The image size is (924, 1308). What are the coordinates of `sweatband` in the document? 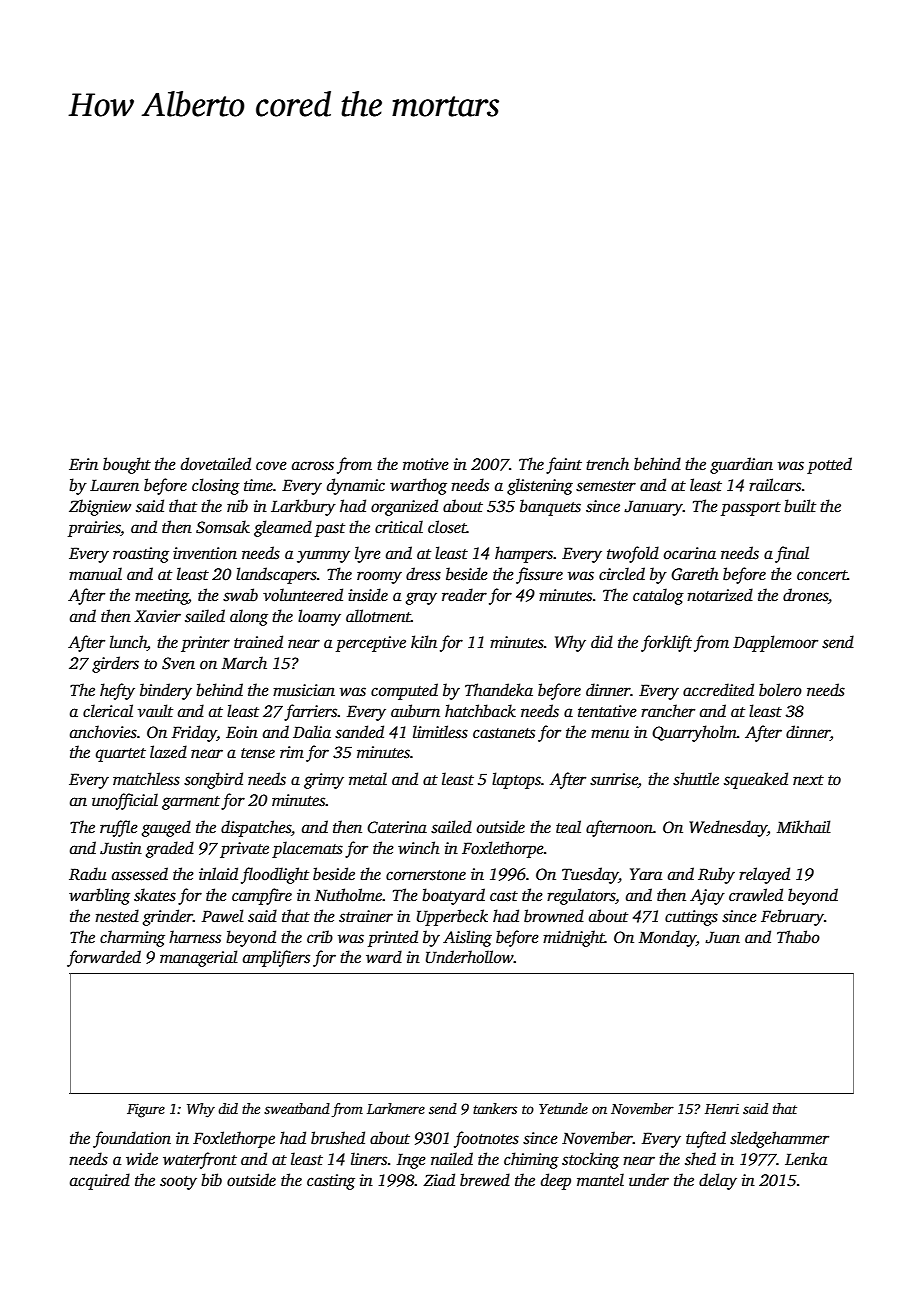 It's located at (297, 1108).
